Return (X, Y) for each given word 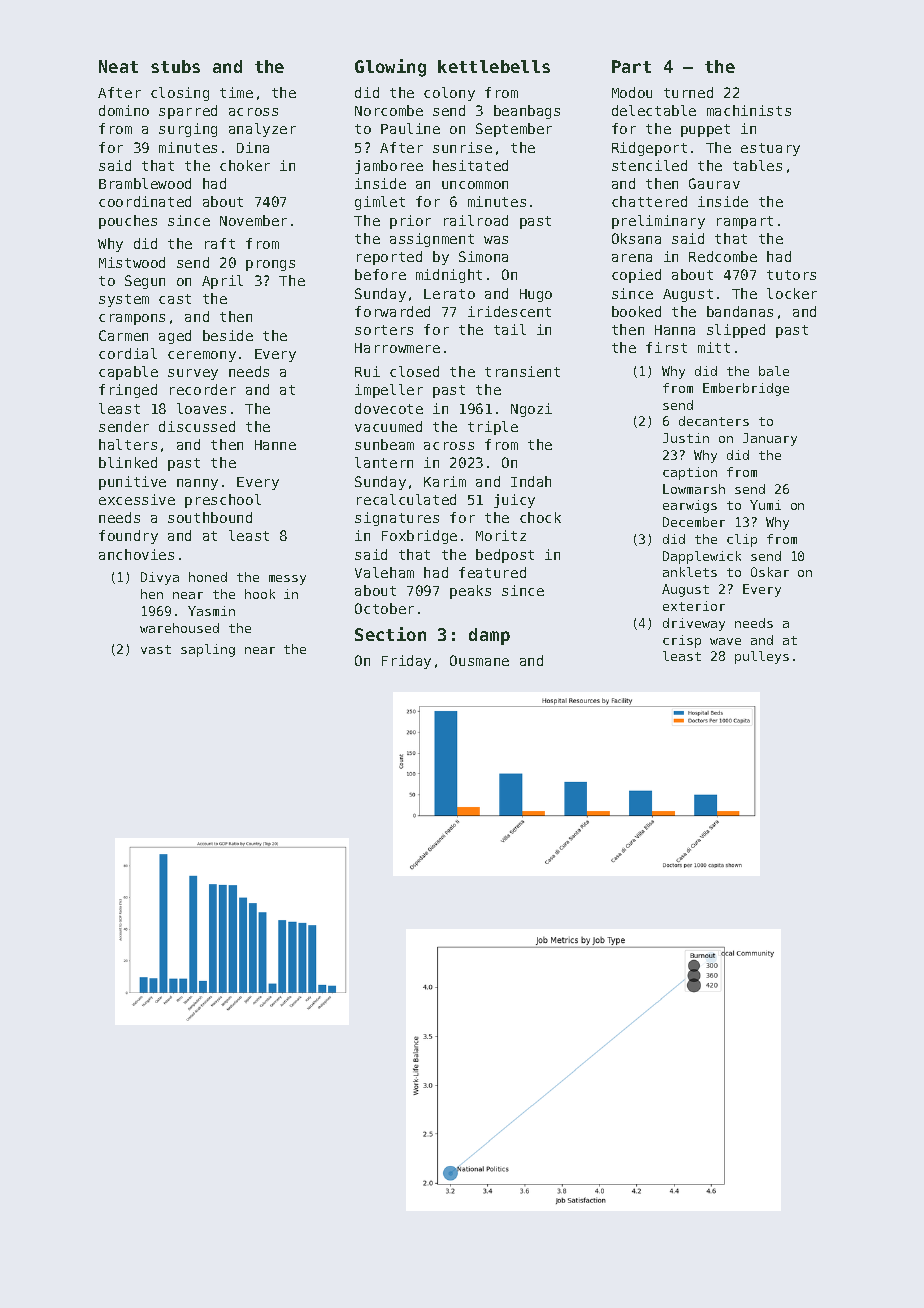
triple (493, 428)
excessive (137, 499)
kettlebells (494, 66)
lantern (384, 462)
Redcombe (723, 256)
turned (688, 92)
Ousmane (479, 660)
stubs (175, 66)
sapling (208, 650)
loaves (201, 408)
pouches (128, 222)
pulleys (762, 657)
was (496, 240)
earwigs (690, 506)
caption (690, 473)
